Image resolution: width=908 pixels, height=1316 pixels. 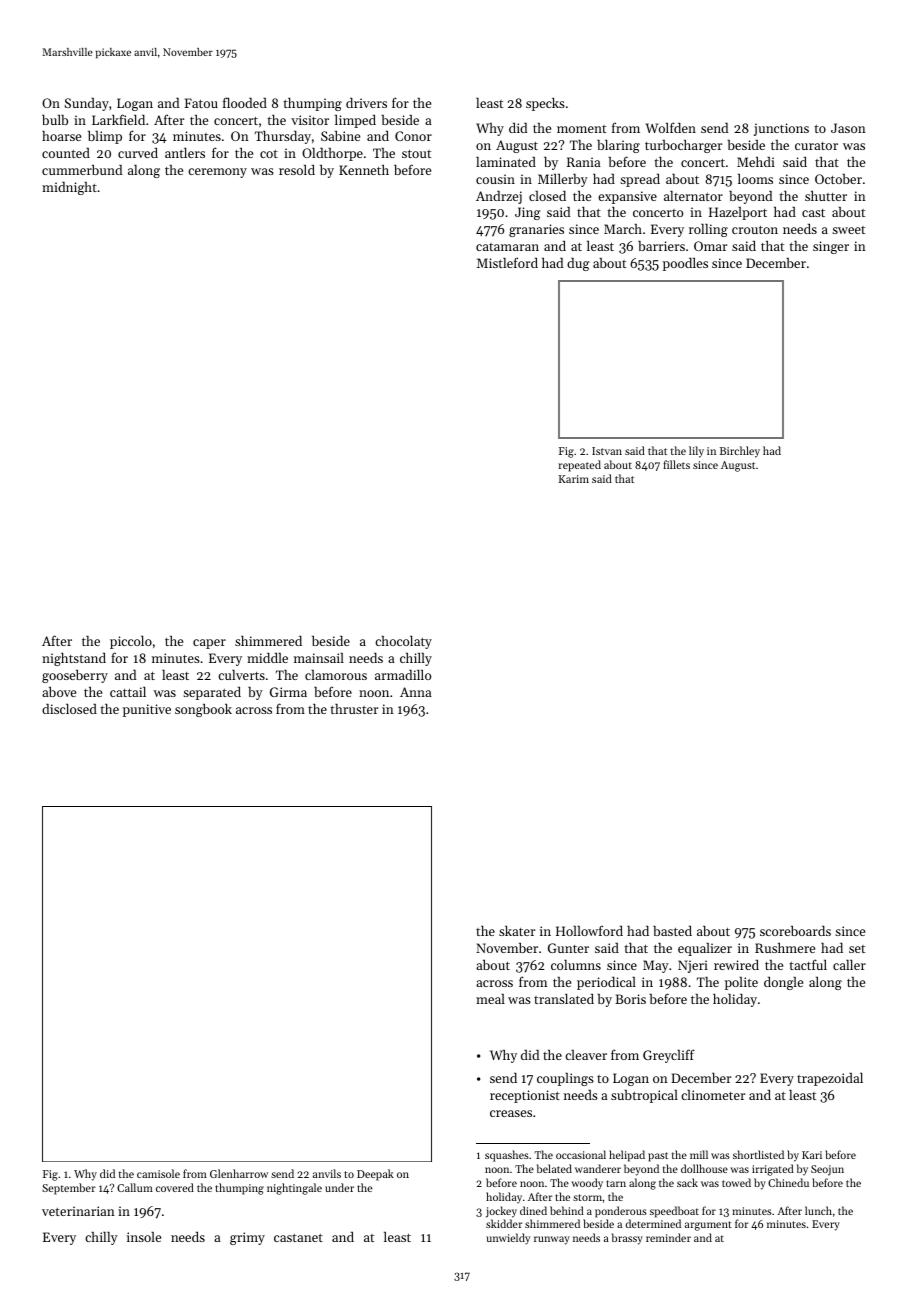 I want to click on fillets, so click(x=676, y=464).
